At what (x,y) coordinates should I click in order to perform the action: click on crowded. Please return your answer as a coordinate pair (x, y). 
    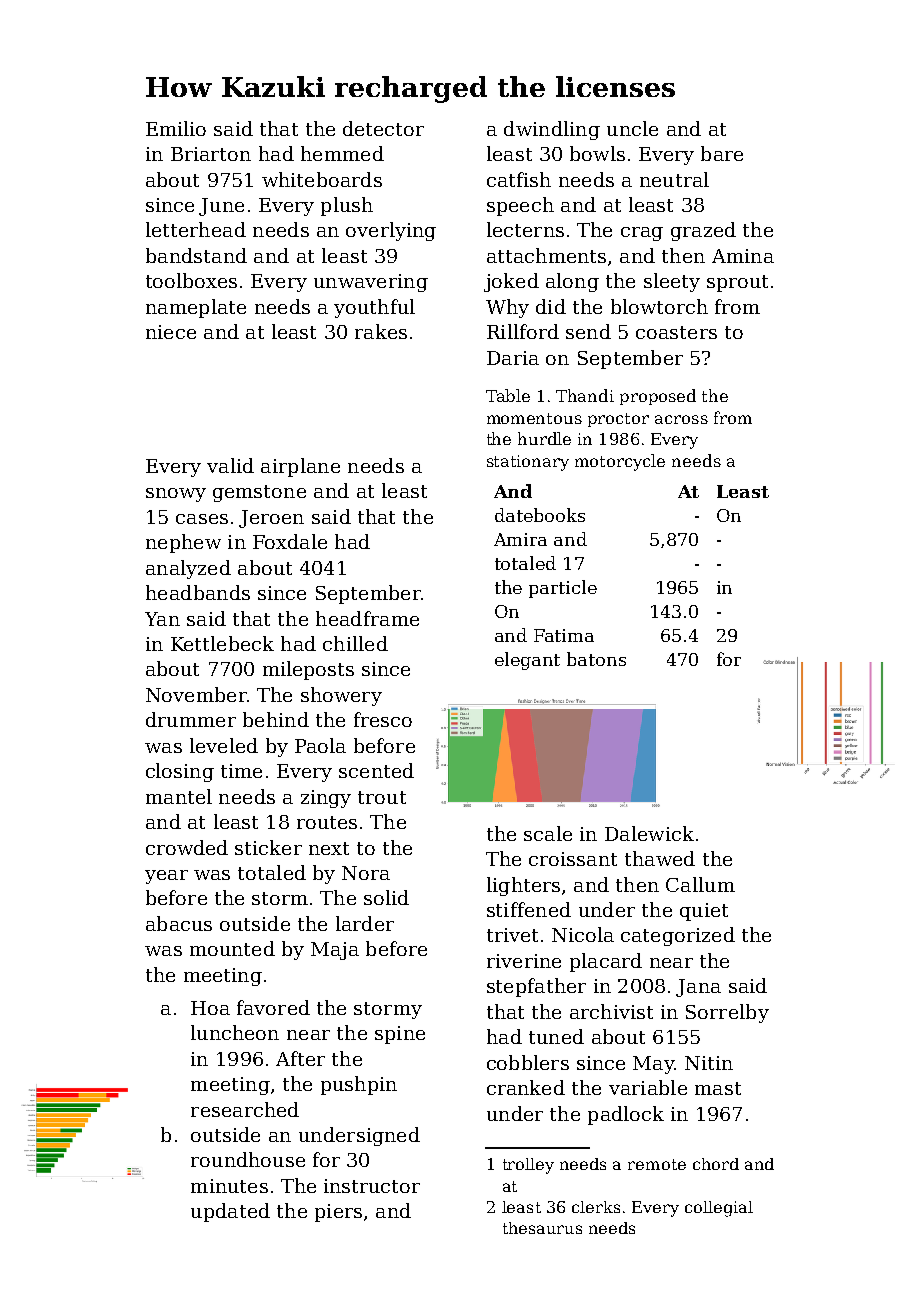
    Looking at the image, I should click on (187, 847).
